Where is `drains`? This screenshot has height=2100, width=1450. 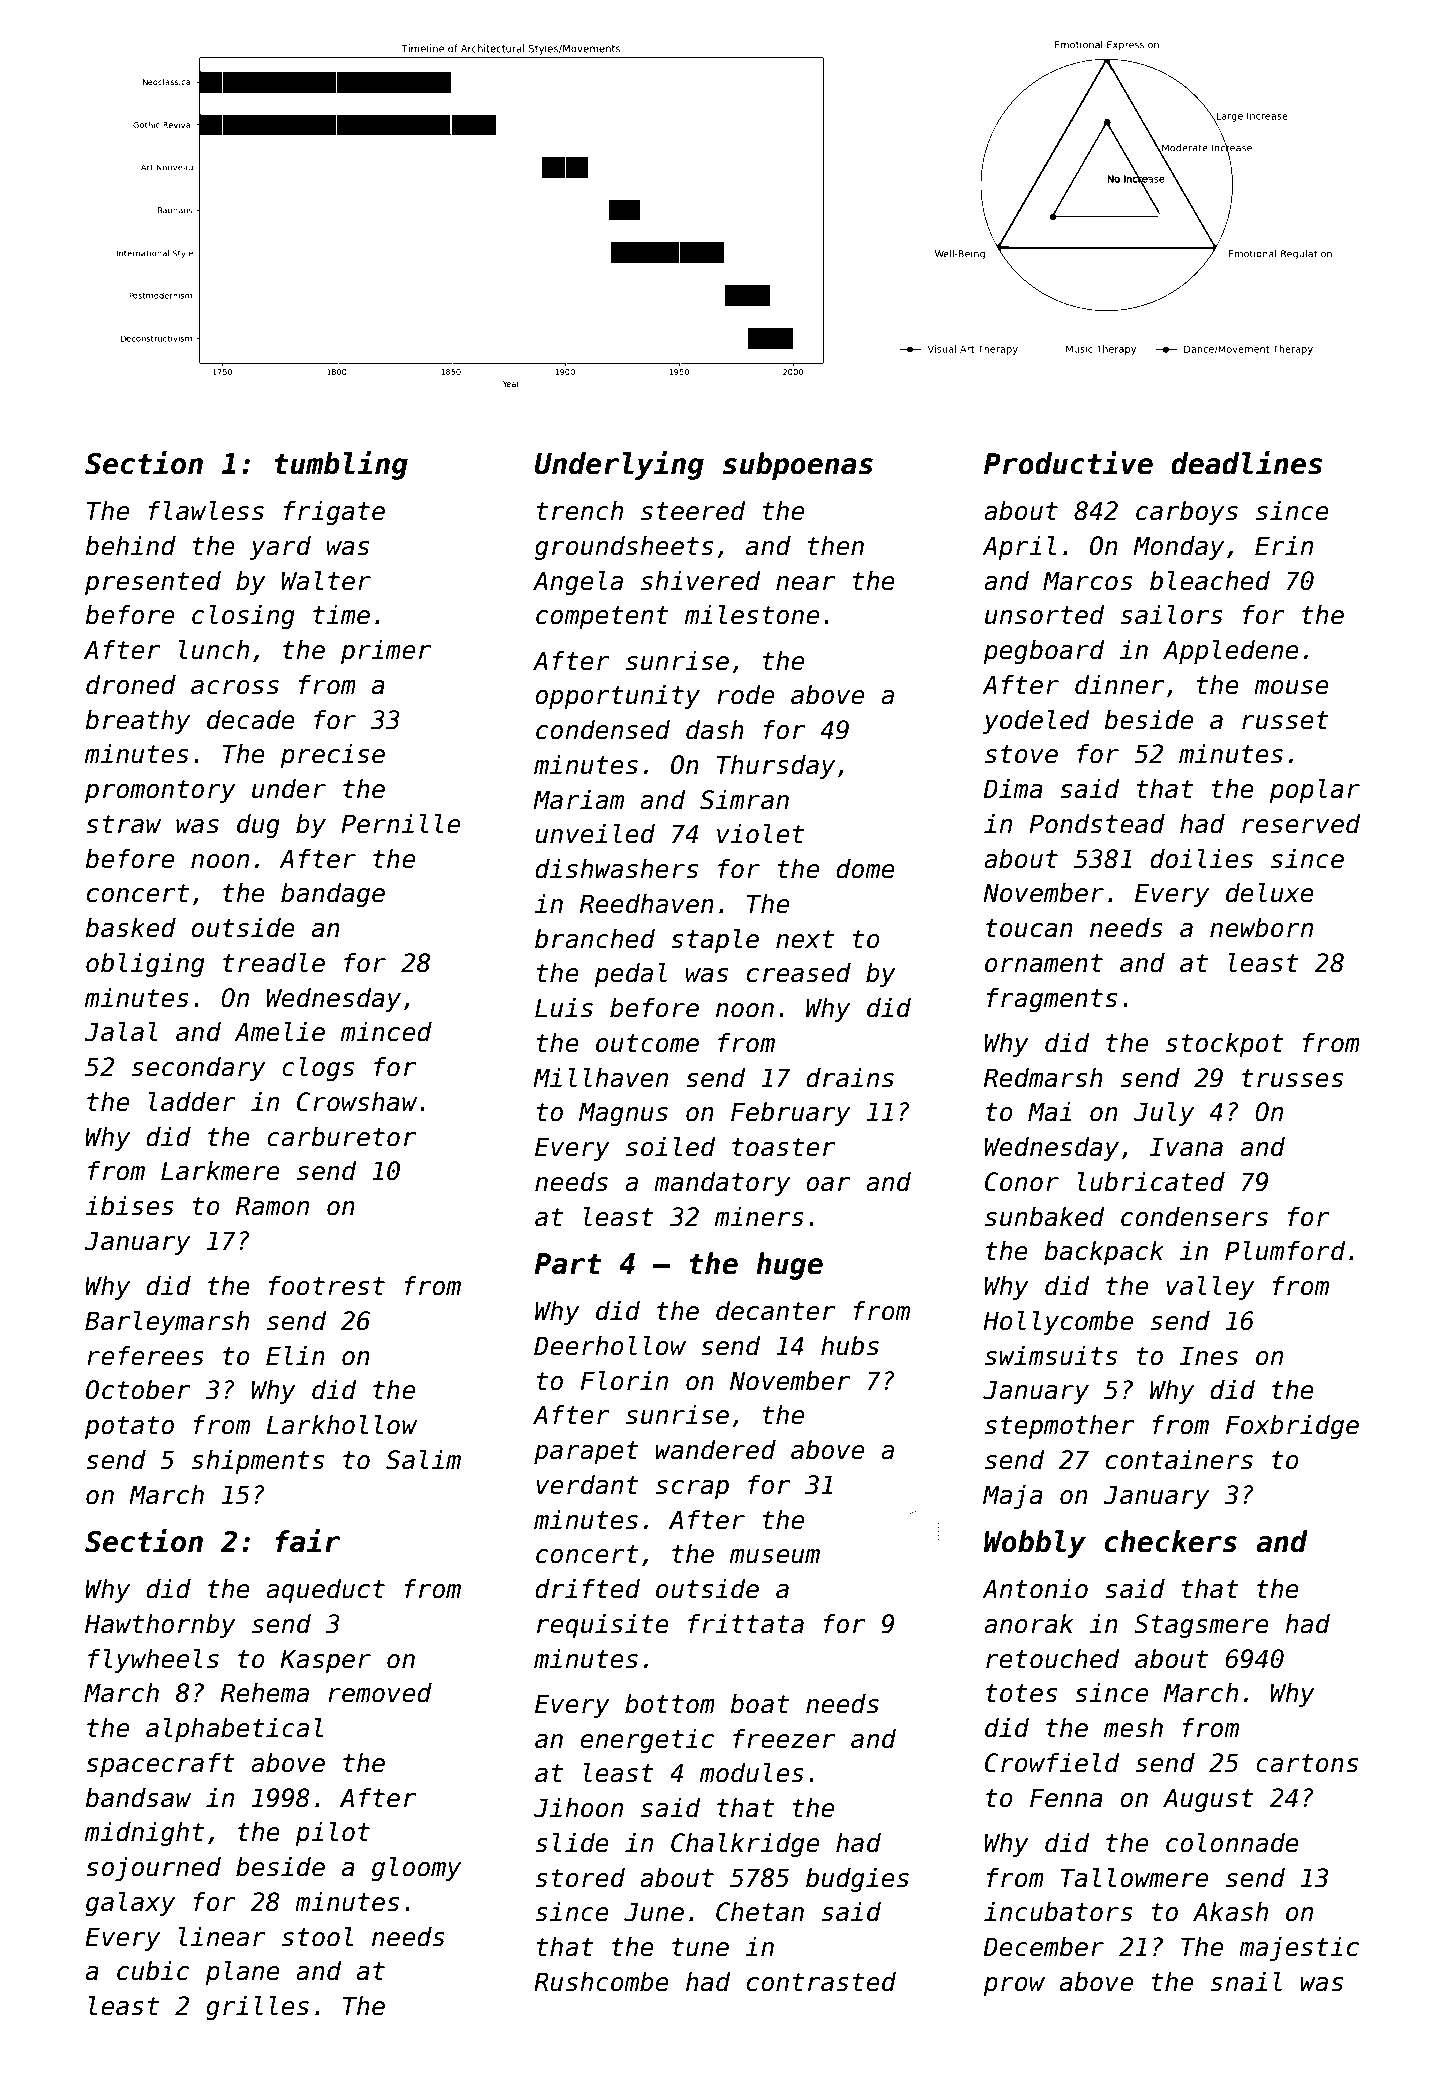 drains is located at coordinates (850, 1078).
